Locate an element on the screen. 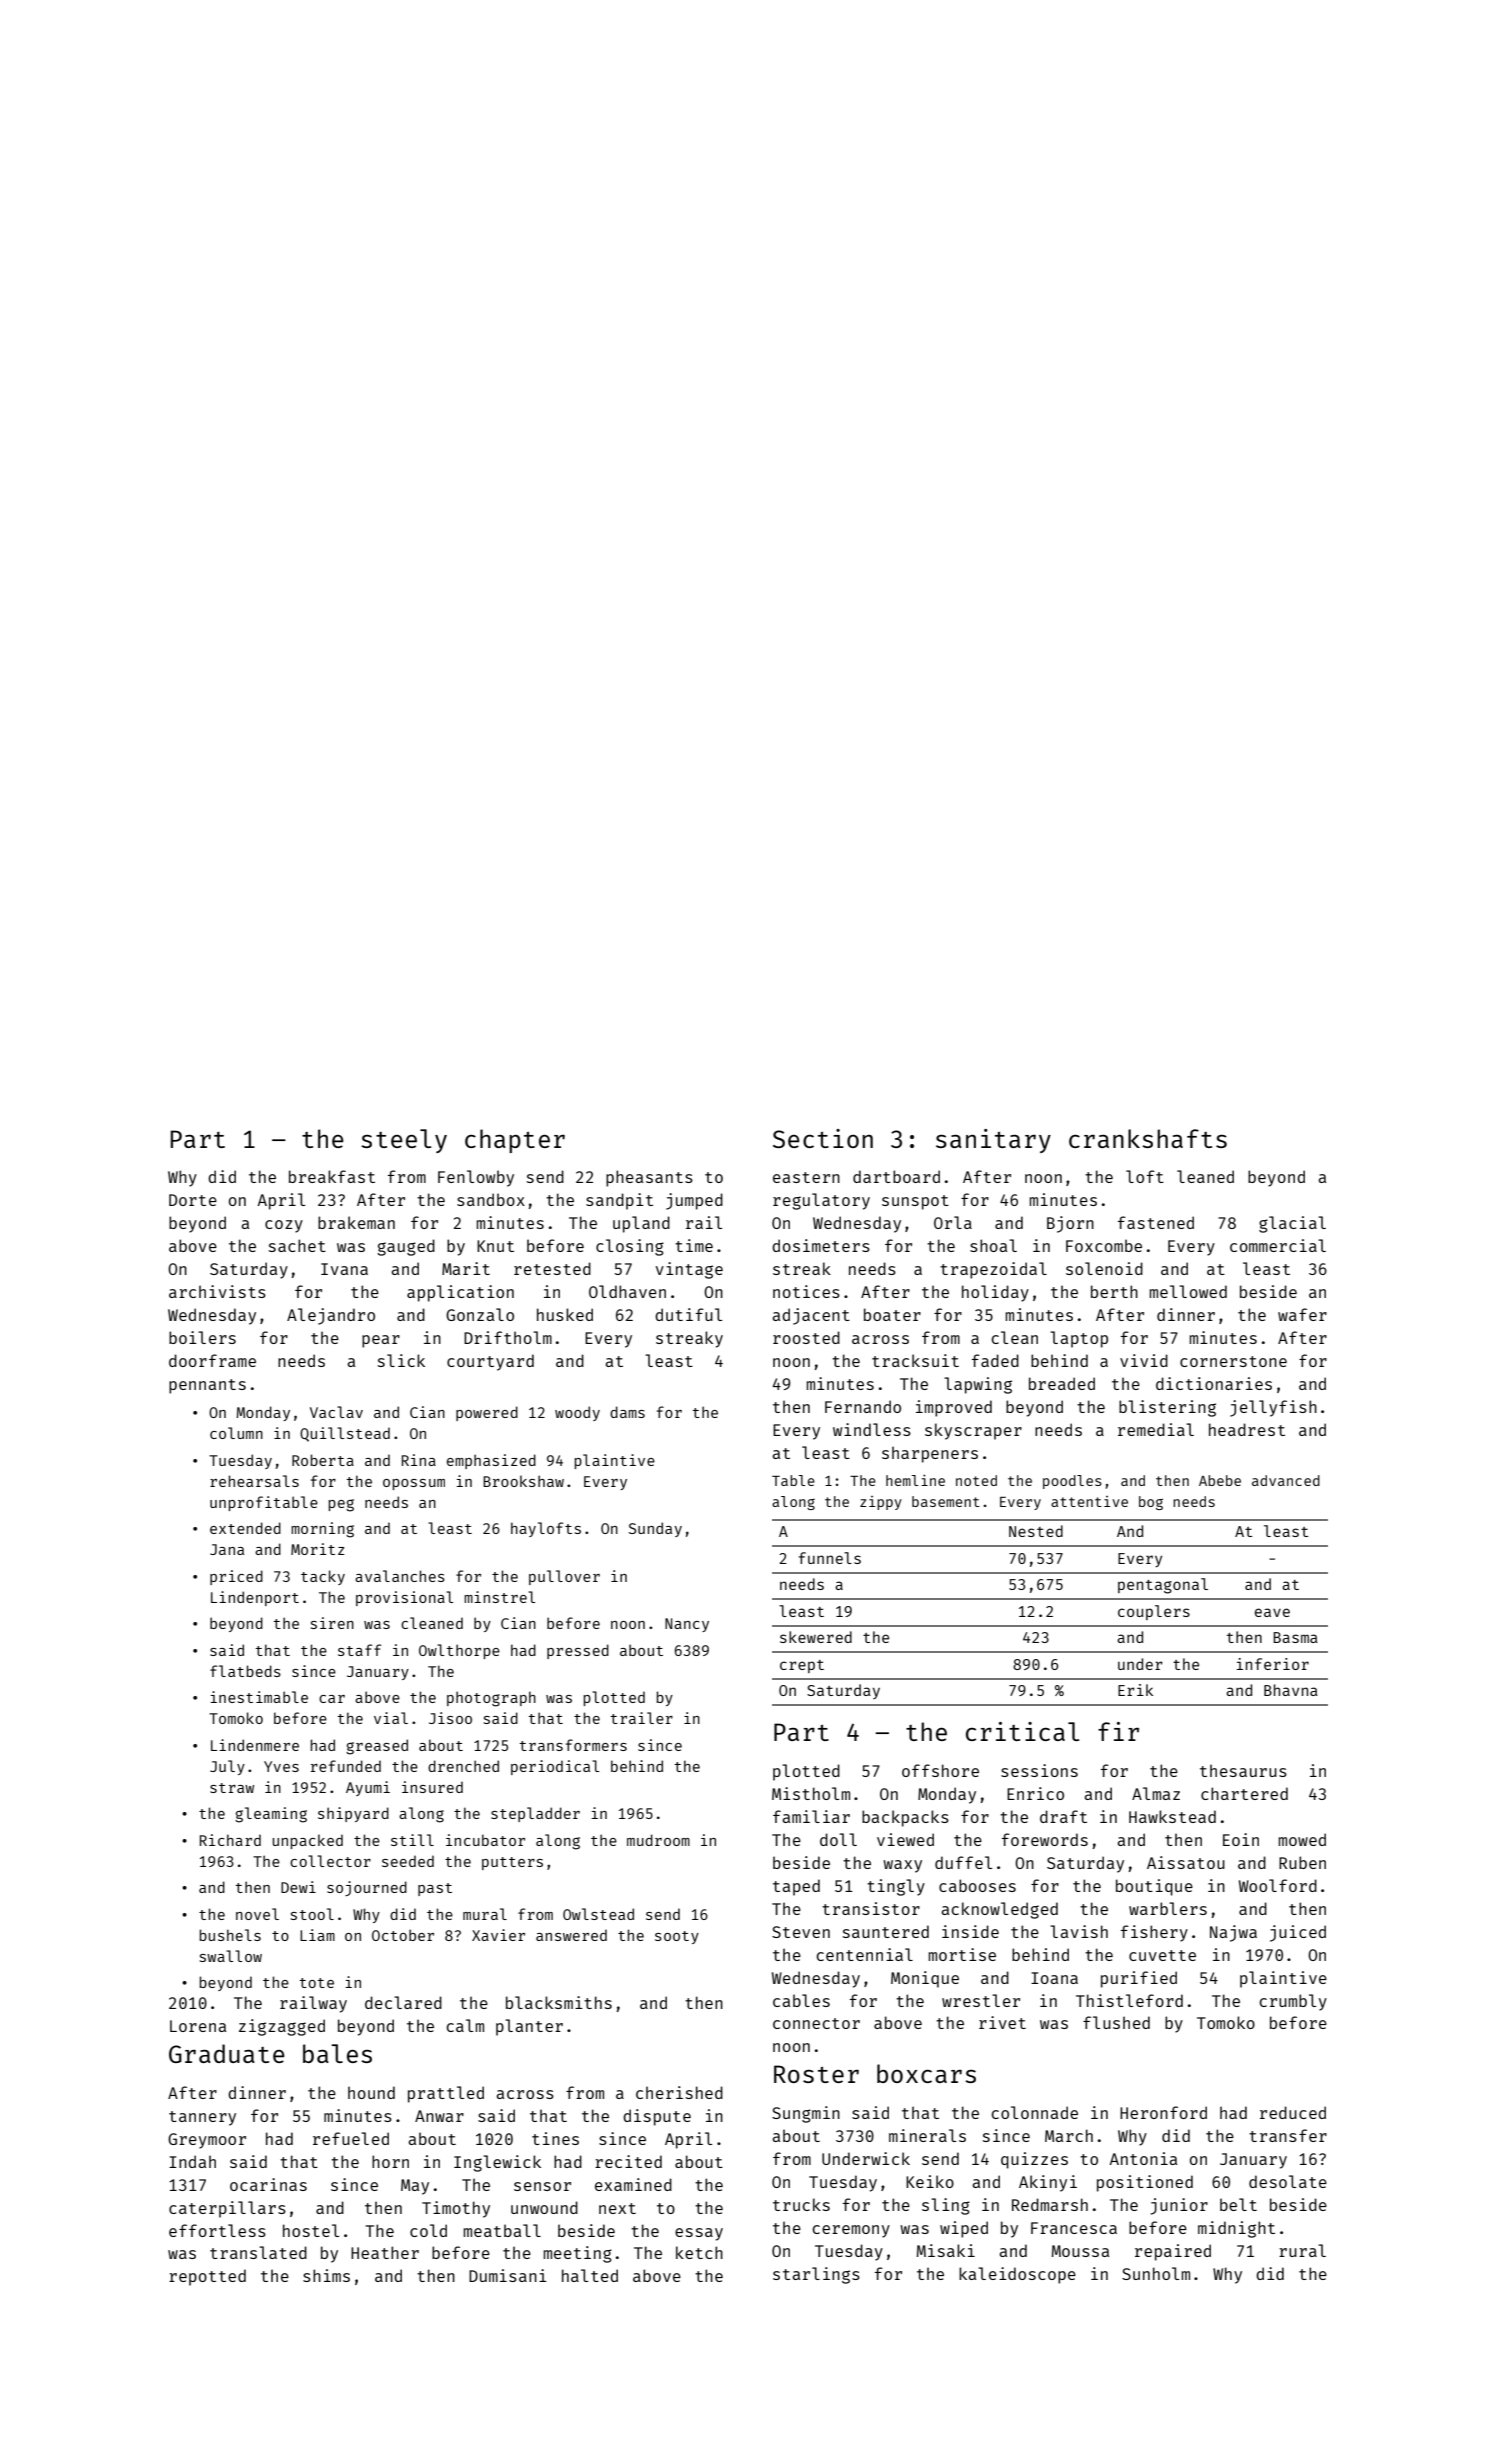  duffel is located at coordinates (963, 1862).
